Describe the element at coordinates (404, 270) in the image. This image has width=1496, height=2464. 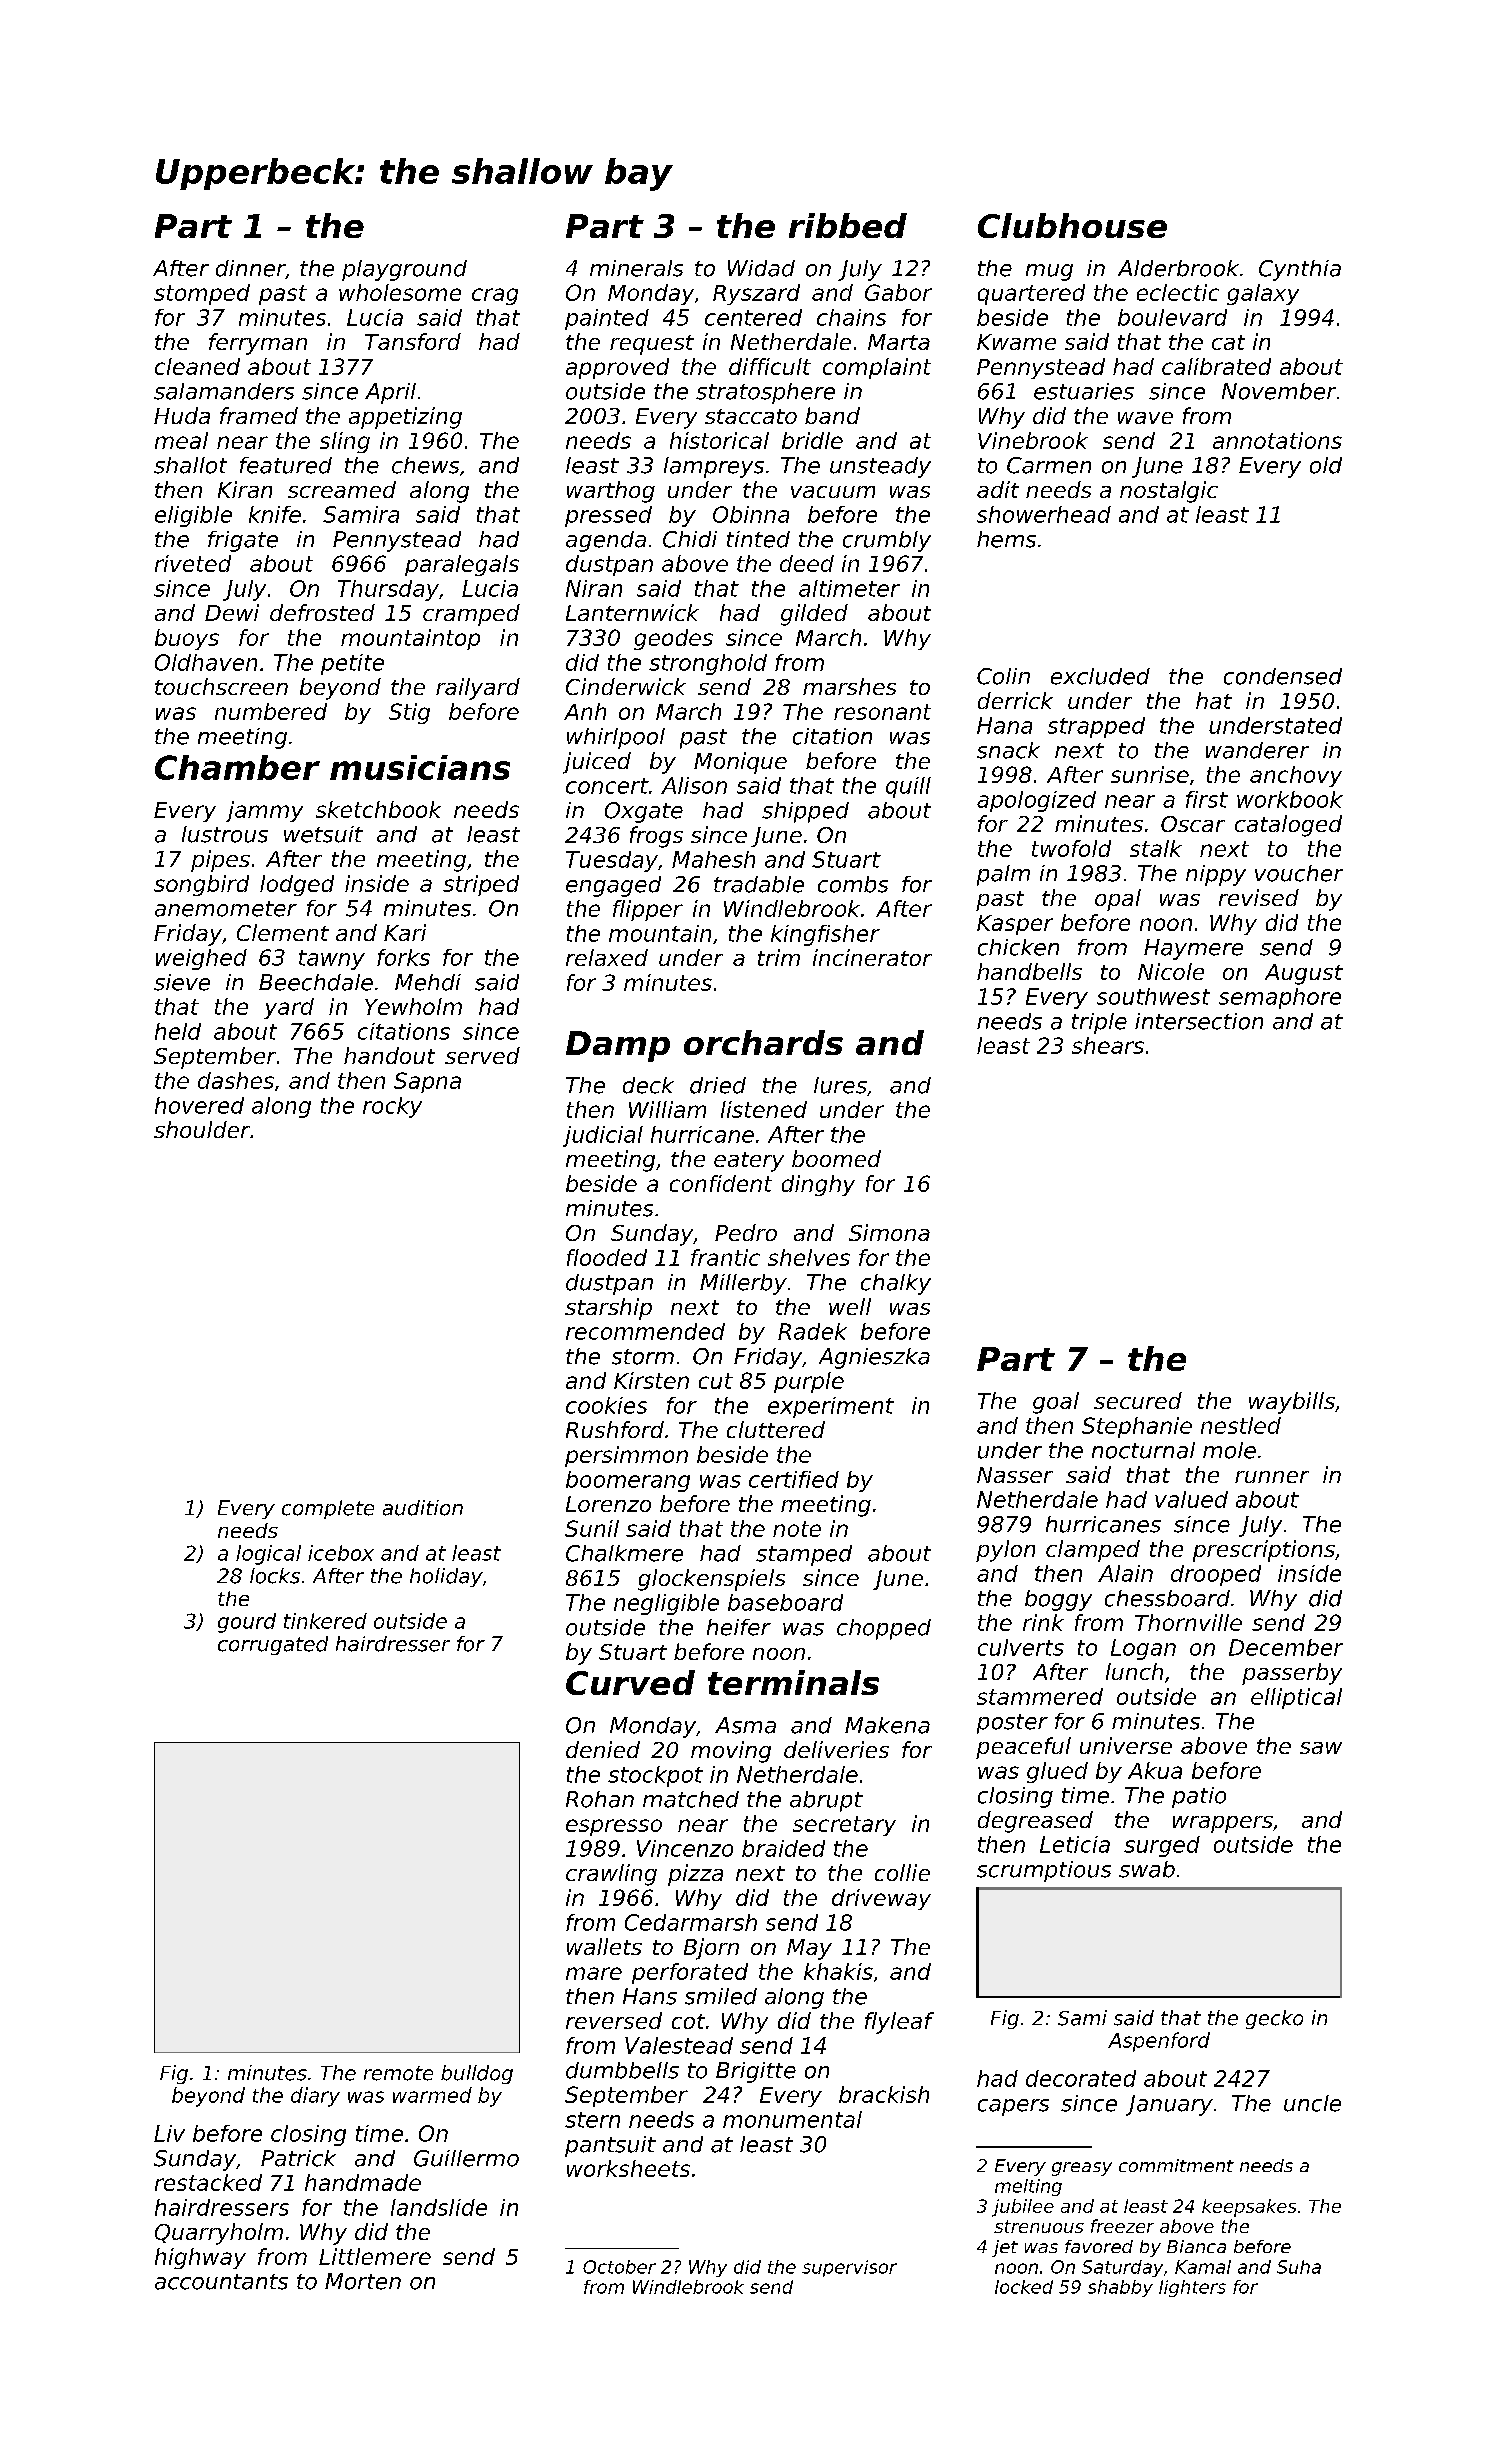
I see `playground` at that location.
